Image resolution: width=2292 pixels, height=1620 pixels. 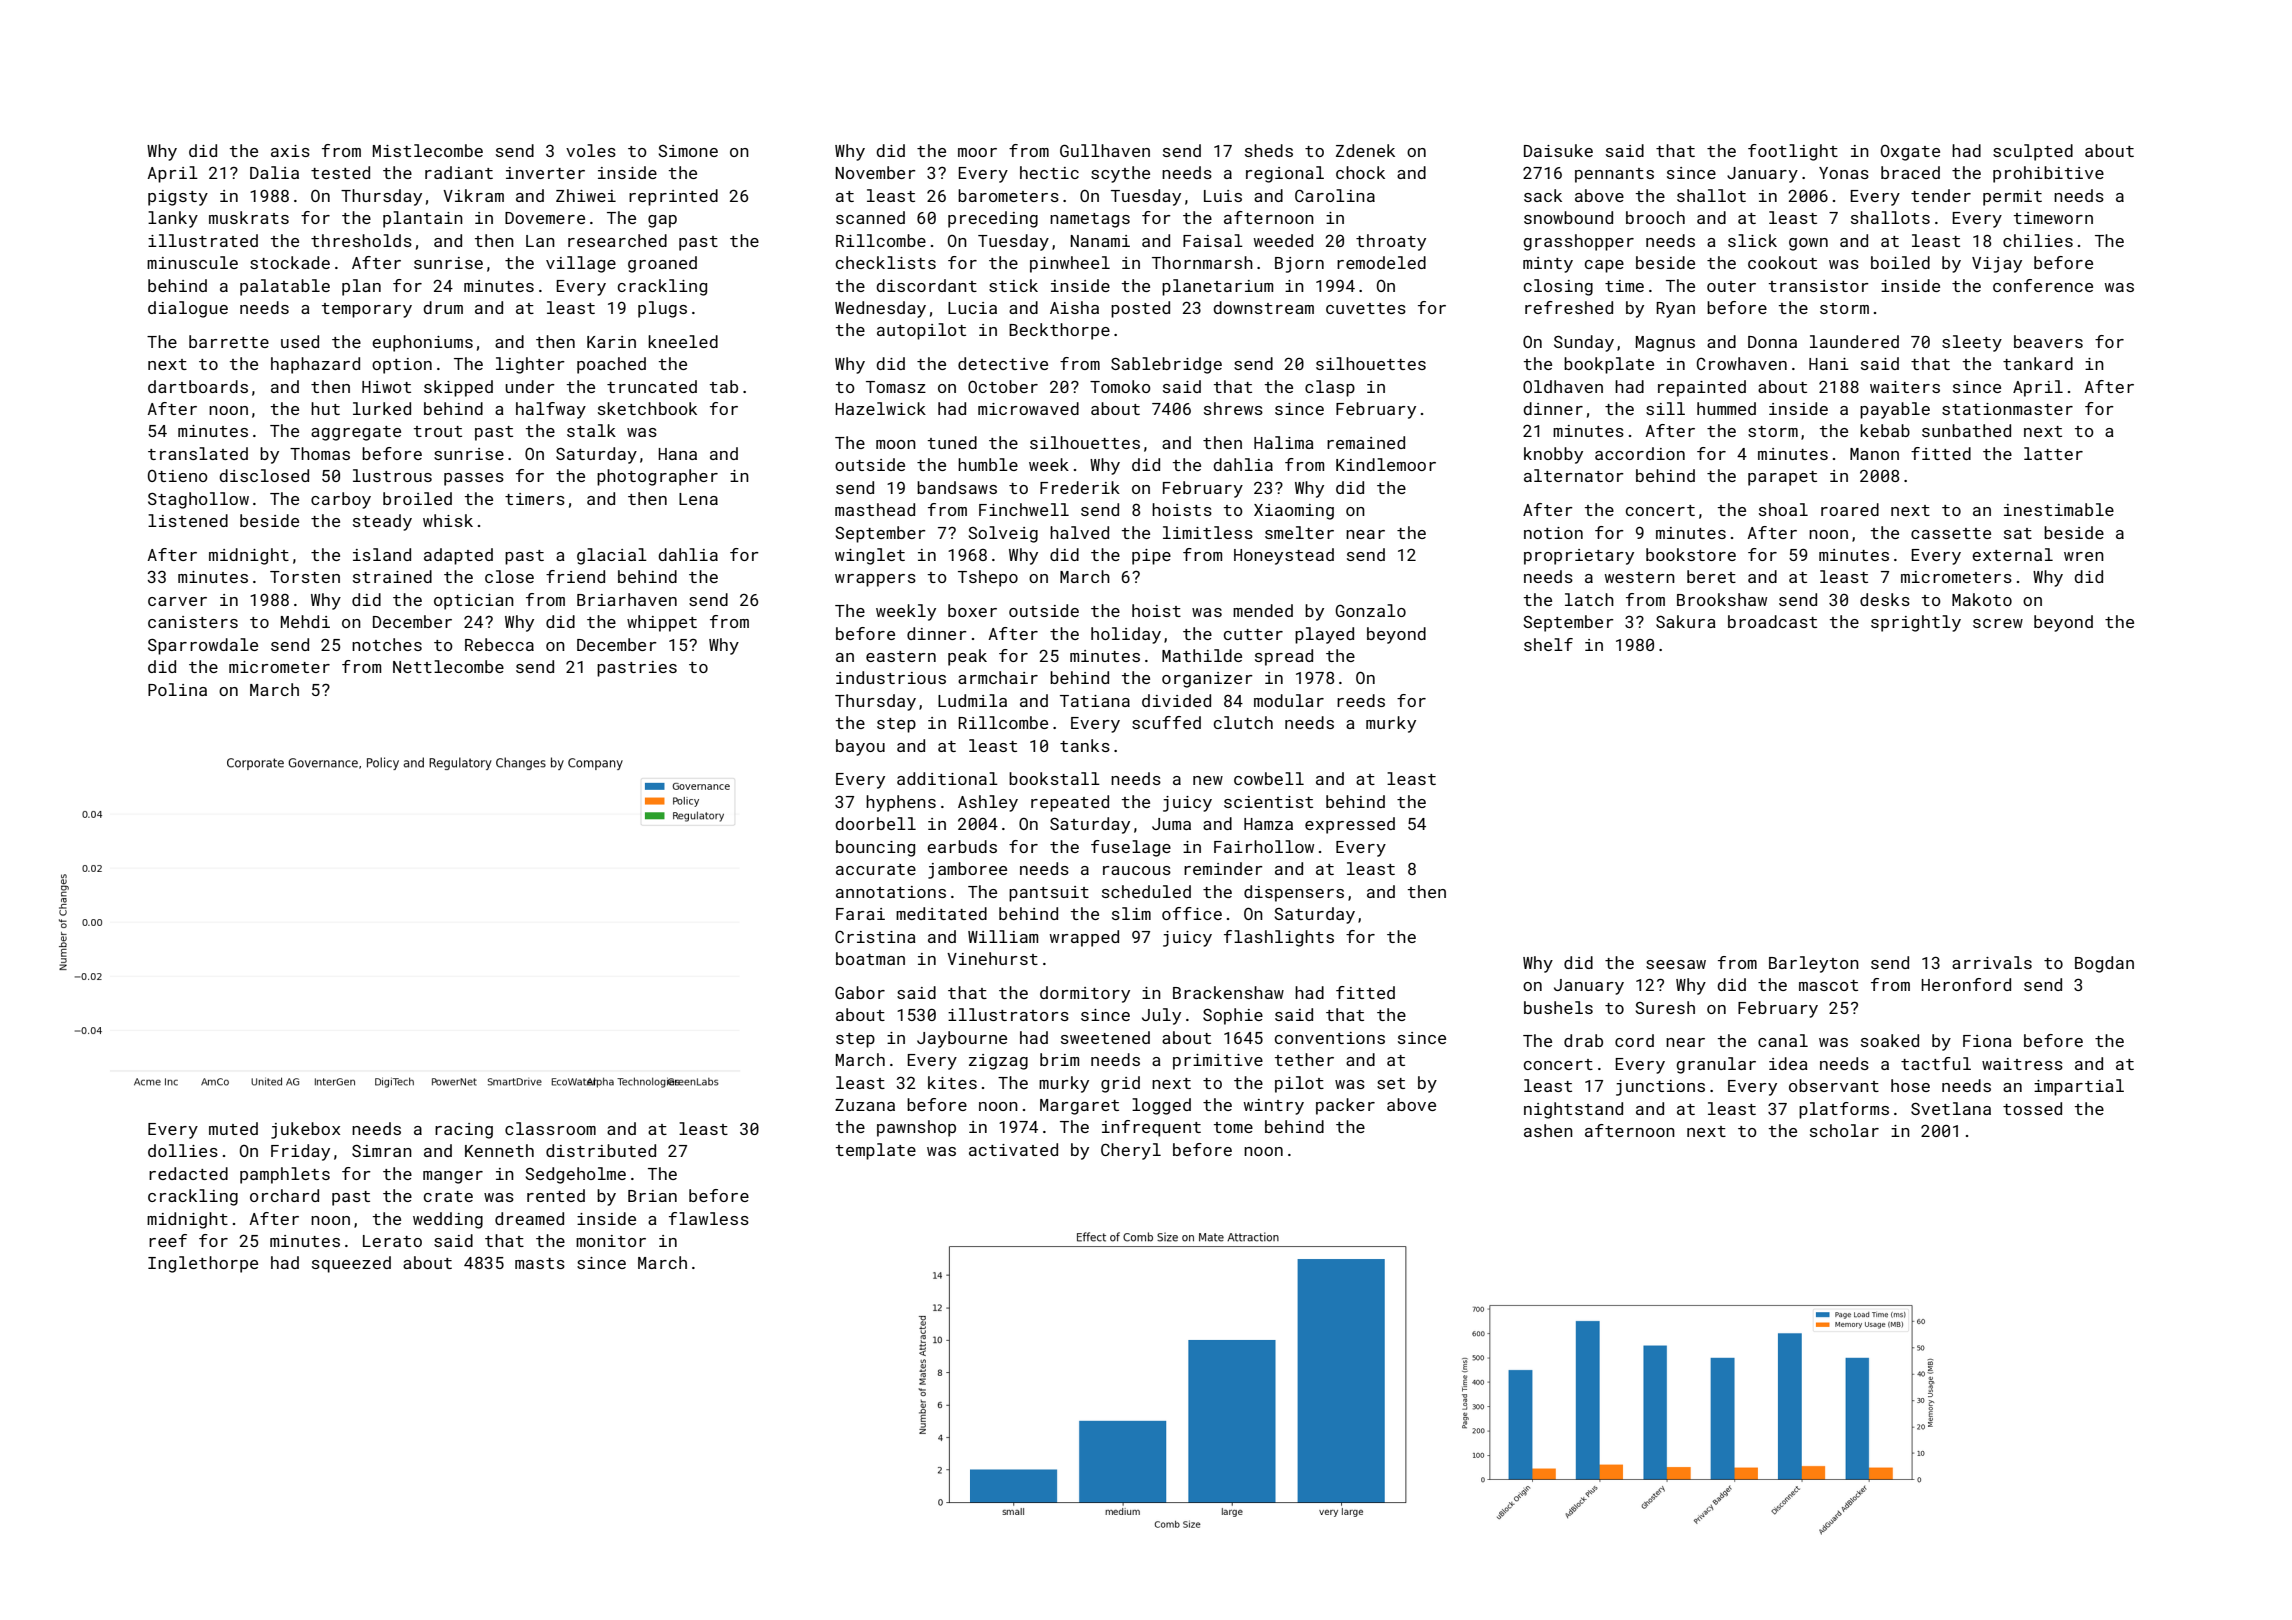 What do you see at coordinates (1324, 635) in the page?
I see `played` at bounding box center [1324, 635].
